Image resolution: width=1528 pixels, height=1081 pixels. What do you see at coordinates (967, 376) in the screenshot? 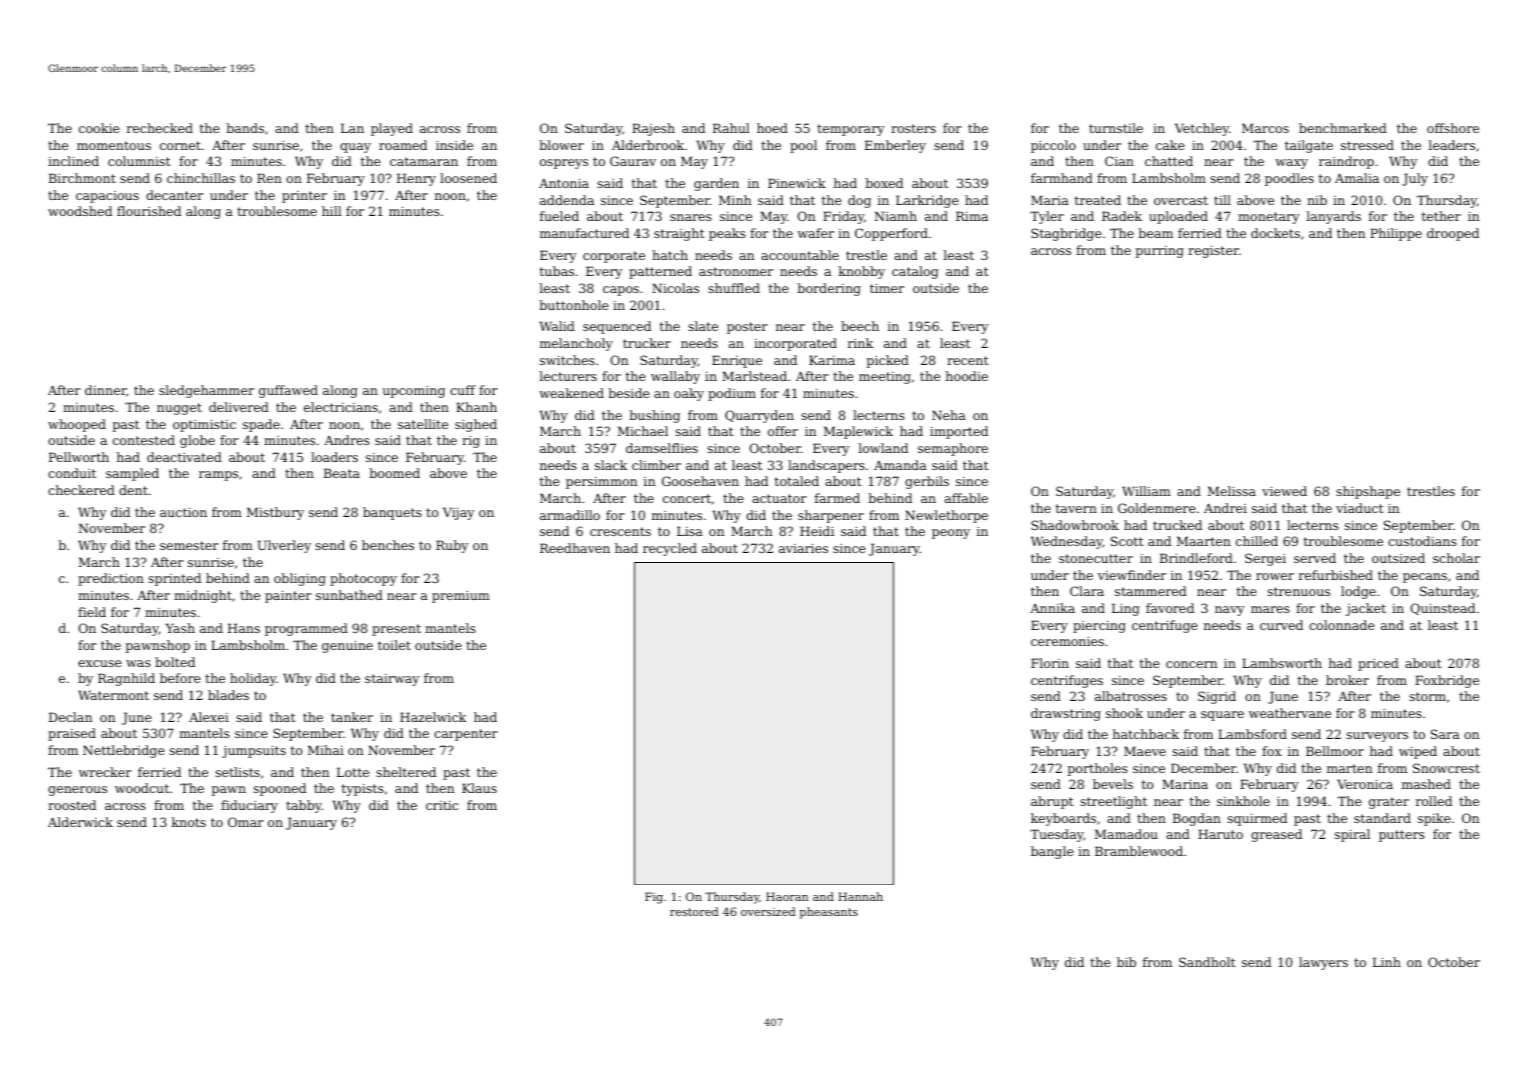
I see `hoodie` at bounding box center [967, 376].
